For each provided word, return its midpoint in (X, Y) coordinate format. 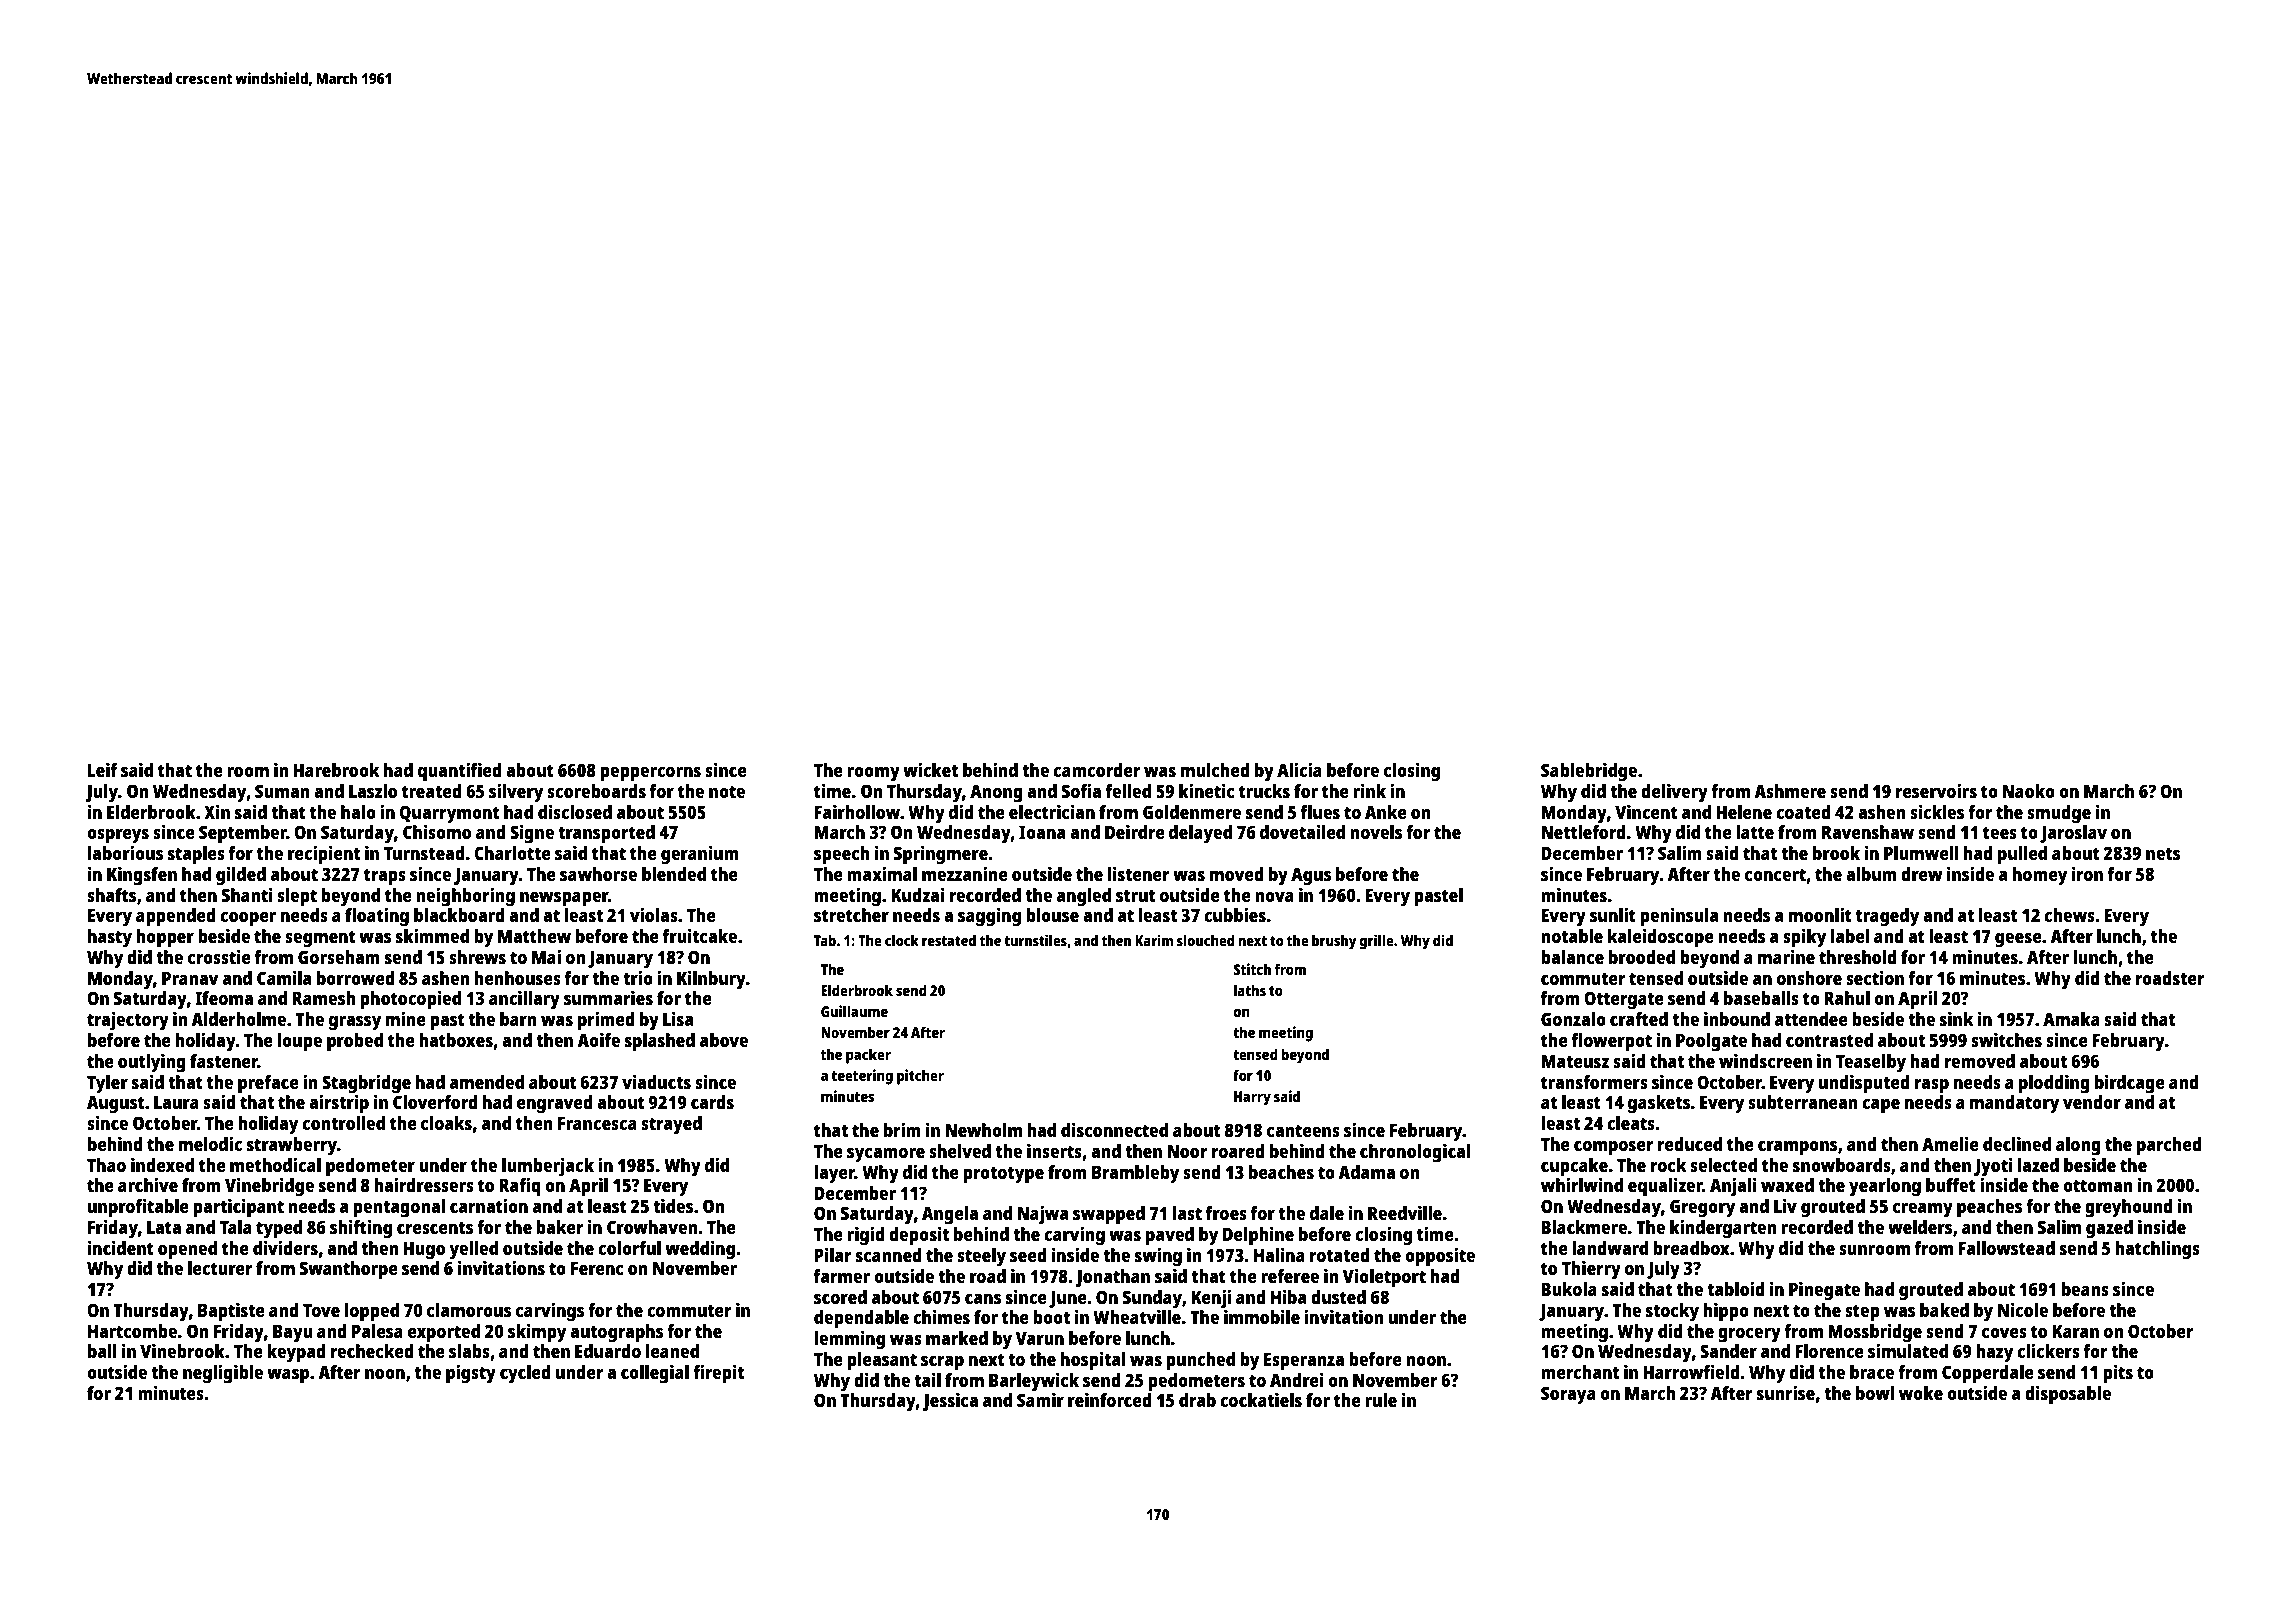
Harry (1252, 1098)
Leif (102, 769)
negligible (223, 1374)
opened (187, 1250)
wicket (930, 769)
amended (487, 1082)
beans (2085, 1289)
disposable (2068, 1395)
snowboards (1842, 1165)
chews (2069, 915)
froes (1226, 1213)
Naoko (2028, 791)
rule (1381, 1400)
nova (1274, 897)
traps (385, 877)
